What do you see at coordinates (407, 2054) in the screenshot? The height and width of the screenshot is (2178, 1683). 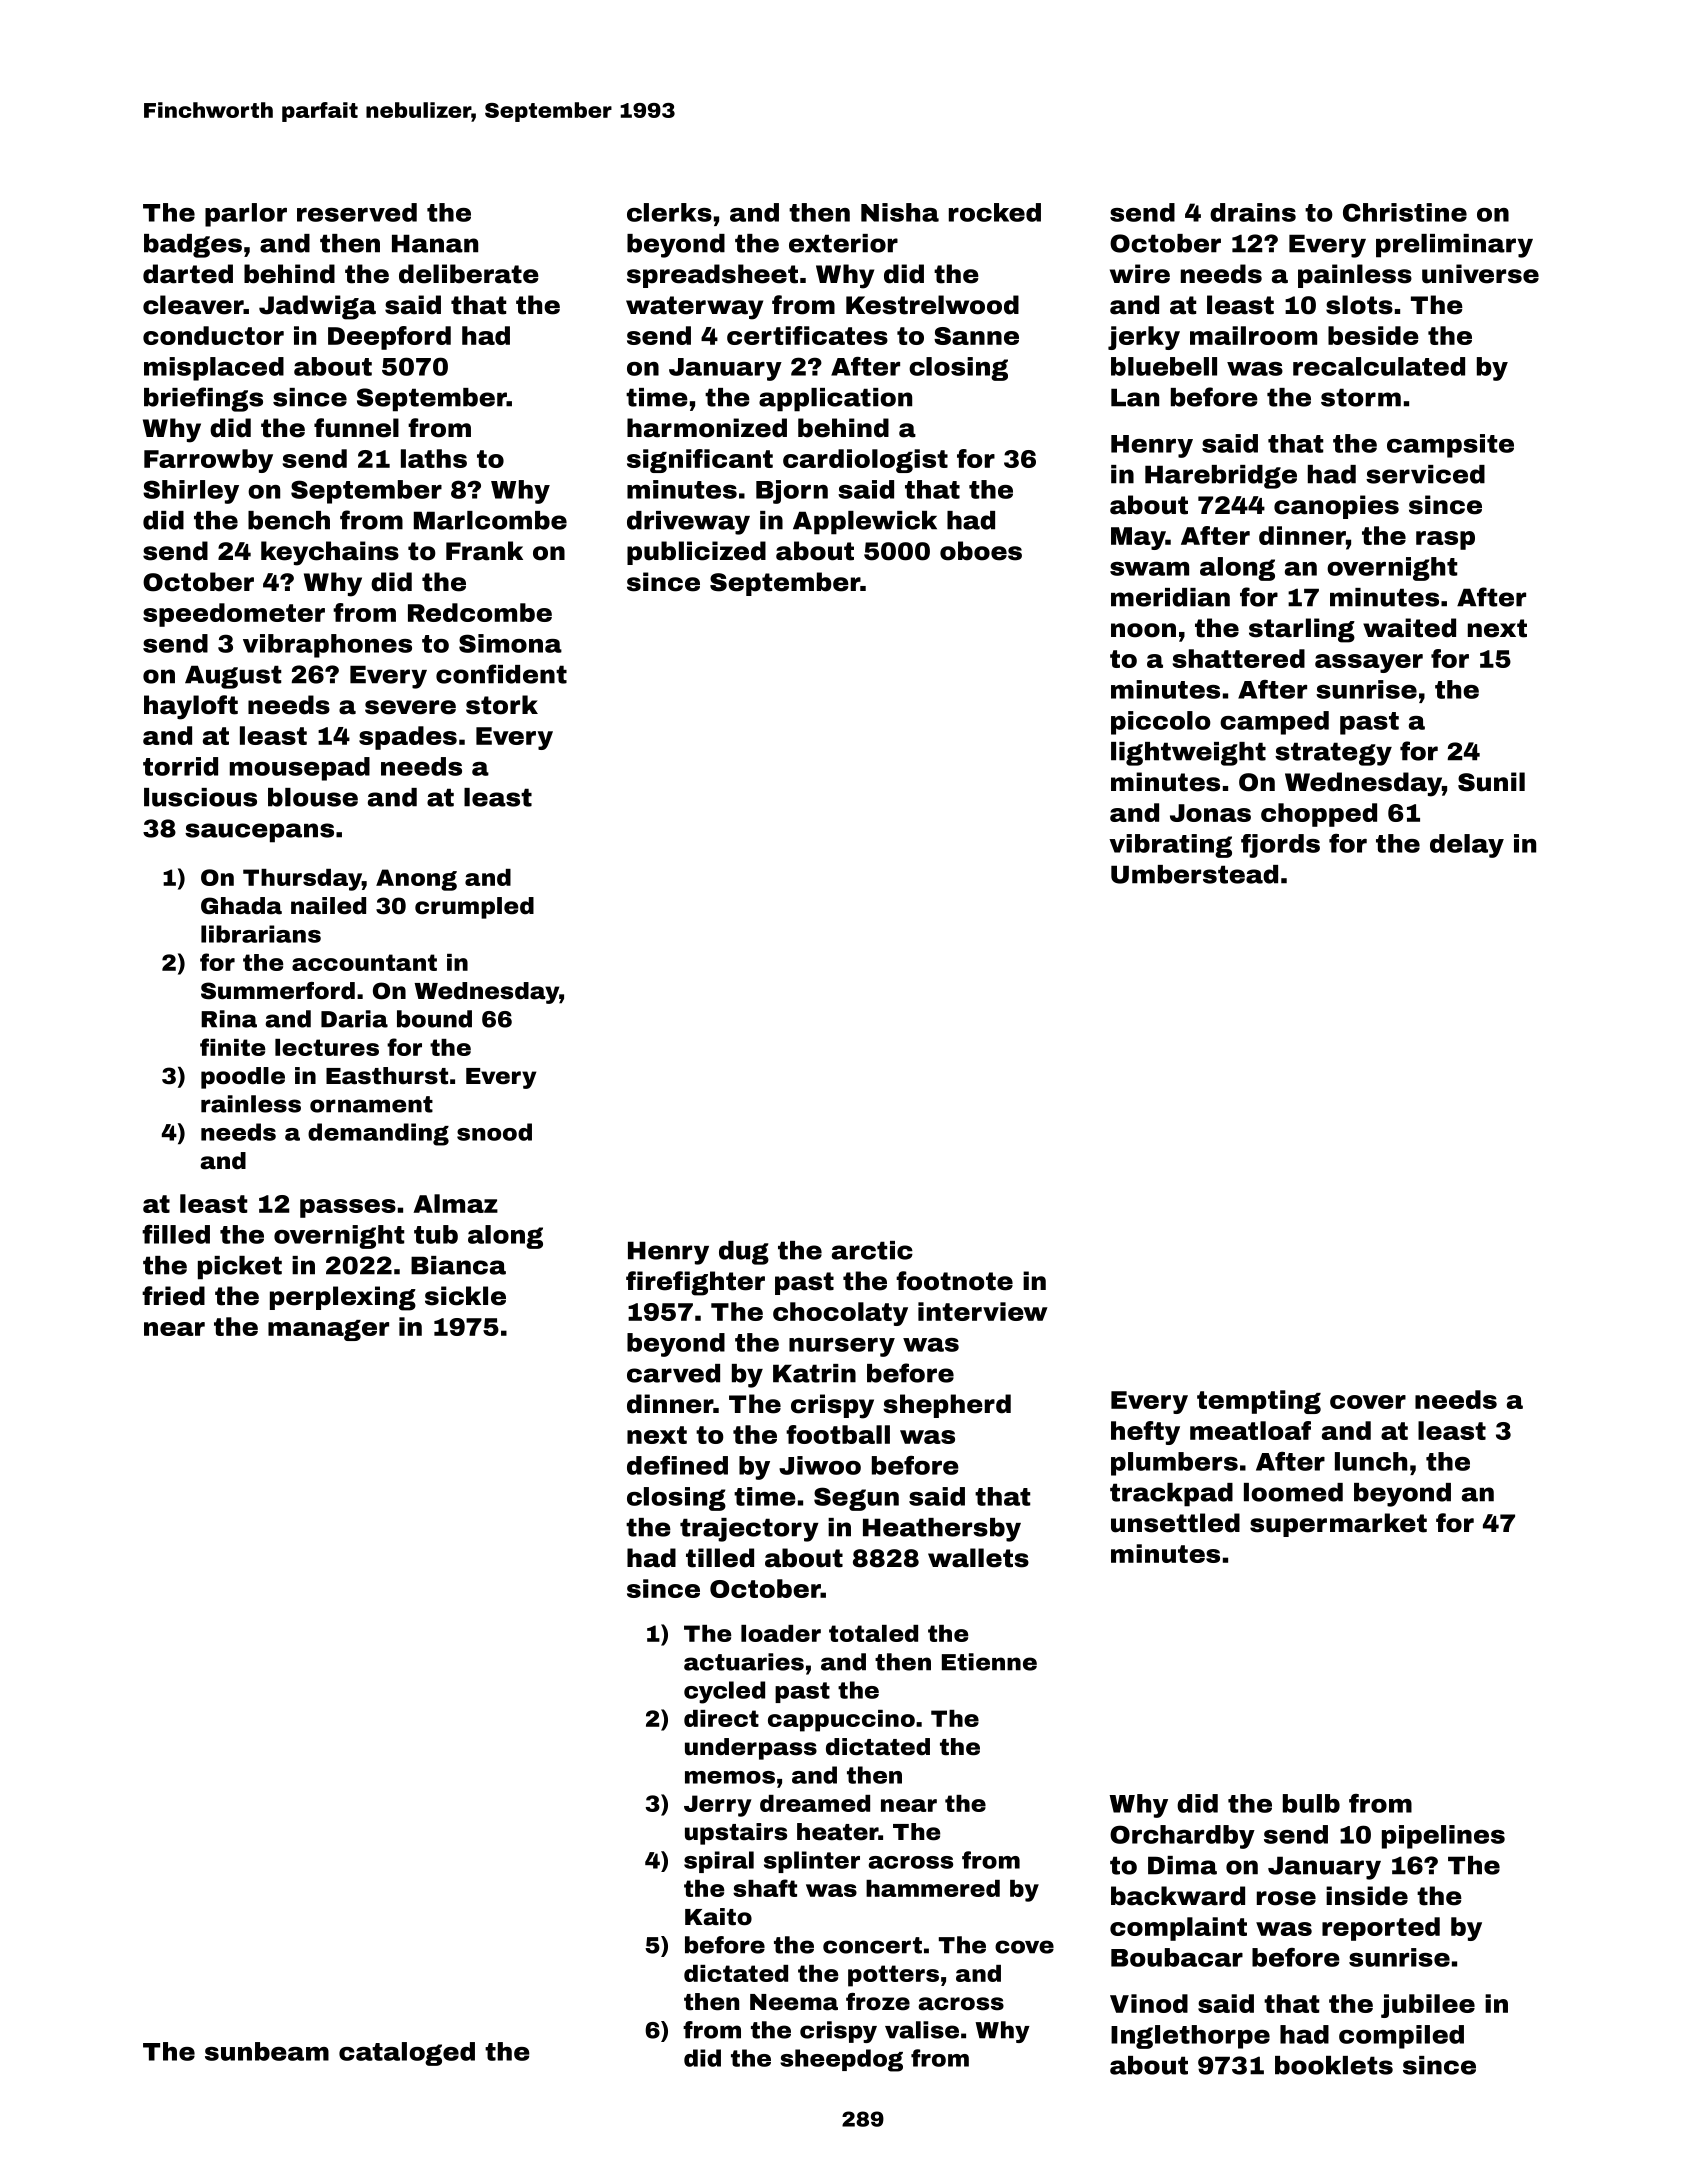 I see `cataloged` at bounding box center [407, 2054].
